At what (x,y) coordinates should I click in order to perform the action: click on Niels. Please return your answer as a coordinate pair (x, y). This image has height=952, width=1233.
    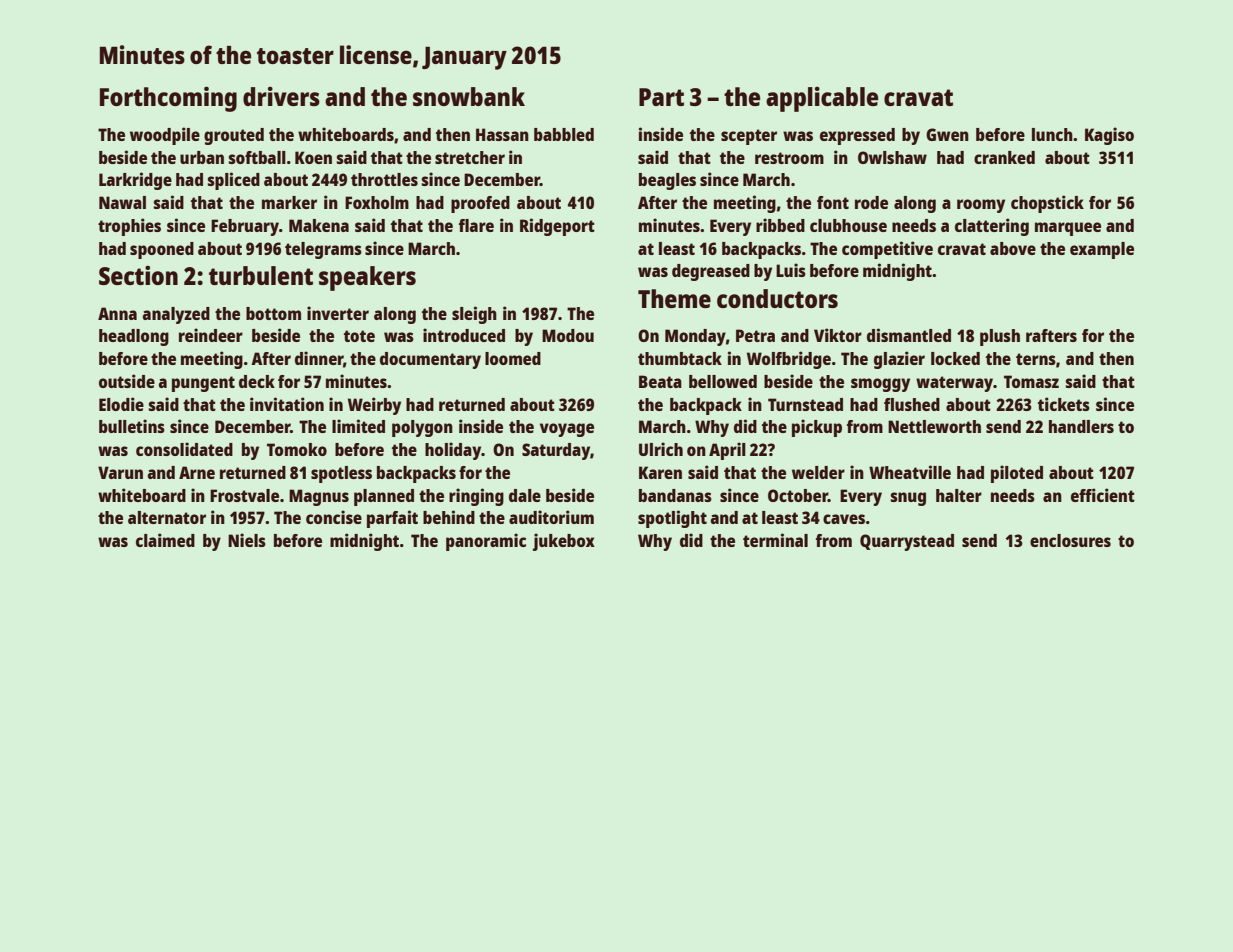
    Looking at the image, I should click on (247, 540).
